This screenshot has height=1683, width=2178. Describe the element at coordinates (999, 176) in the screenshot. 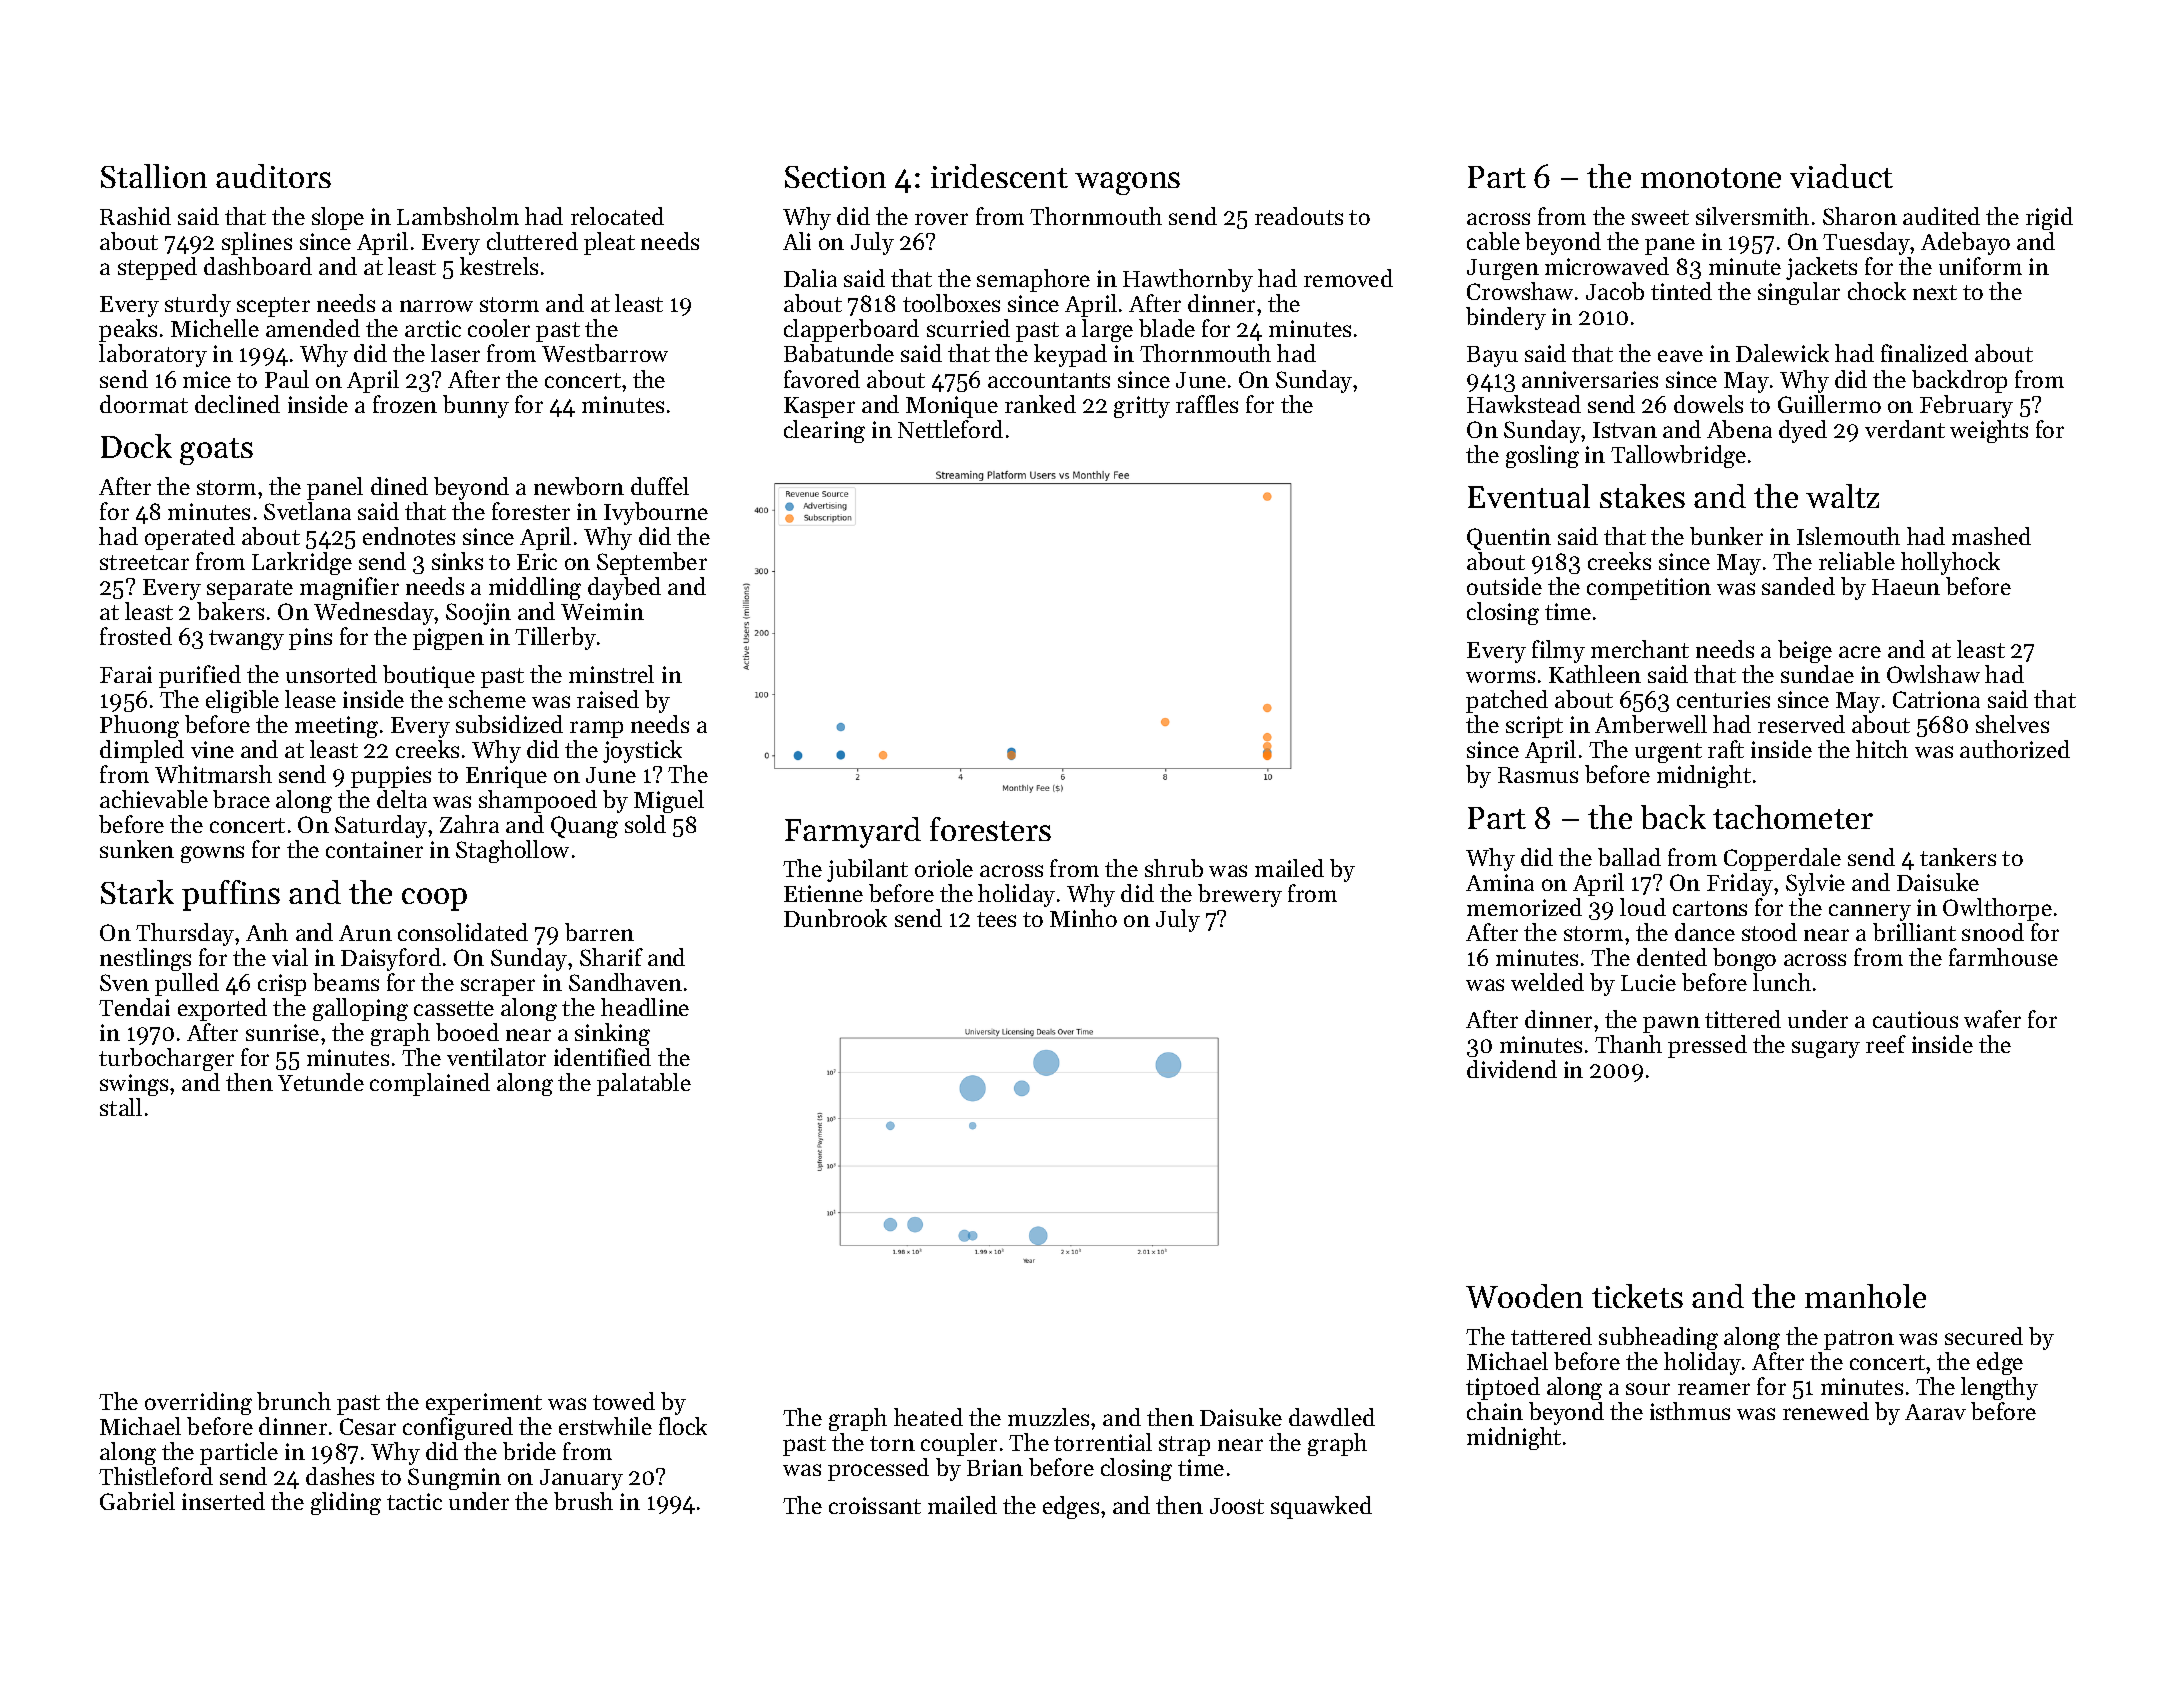

I see `iridescent` at that location.
